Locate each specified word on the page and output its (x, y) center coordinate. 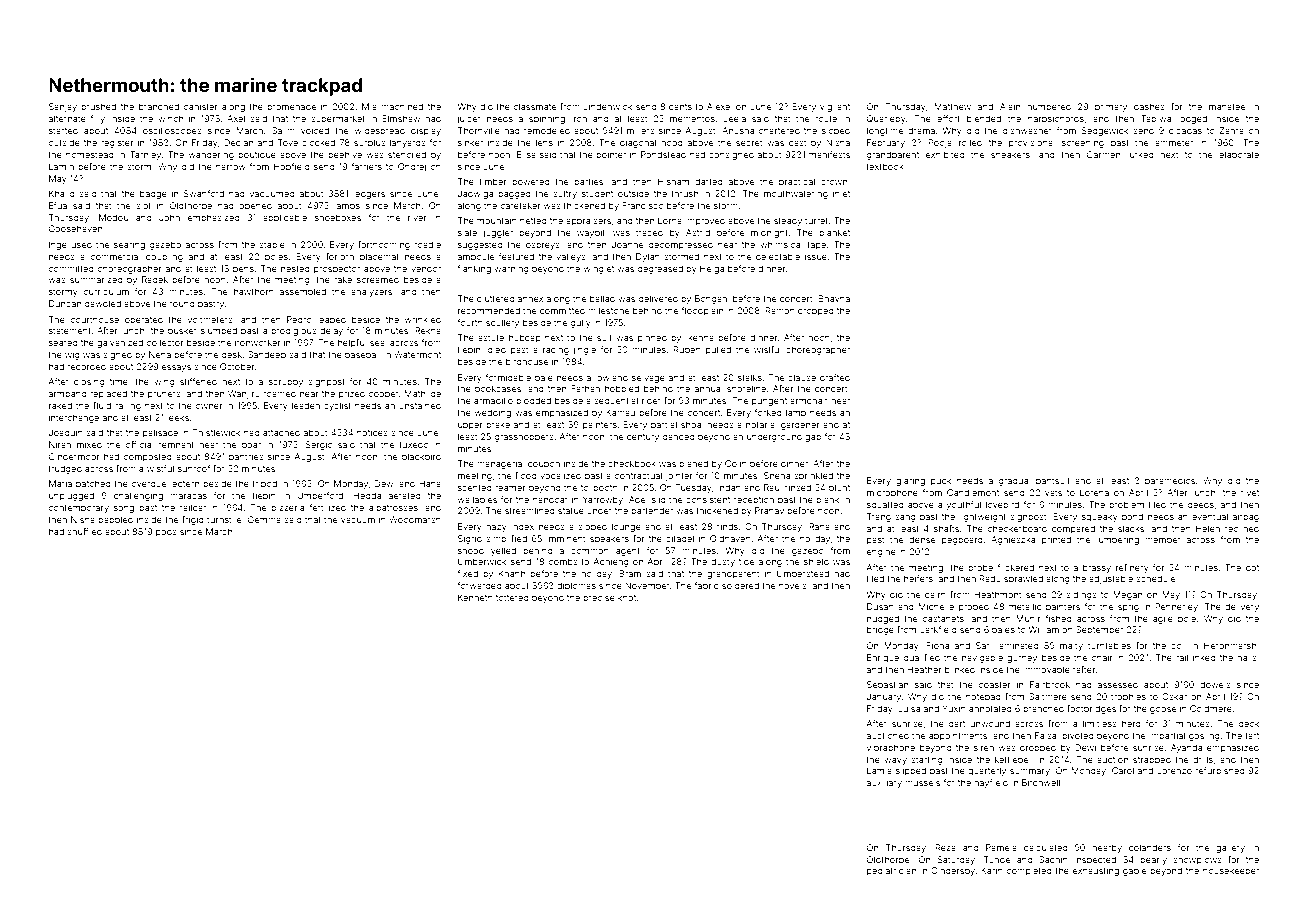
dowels (1215, 684)
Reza (946, 847)
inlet (841, 193)
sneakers (1010, 154)
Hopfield (292, 167)
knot (627, 597)
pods (166, 532)
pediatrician (891, 871)
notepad (983, 697)
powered (531, 182)
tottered (512, 597)
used (81, 244)
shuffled (84, 531)
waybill (591, 233)
